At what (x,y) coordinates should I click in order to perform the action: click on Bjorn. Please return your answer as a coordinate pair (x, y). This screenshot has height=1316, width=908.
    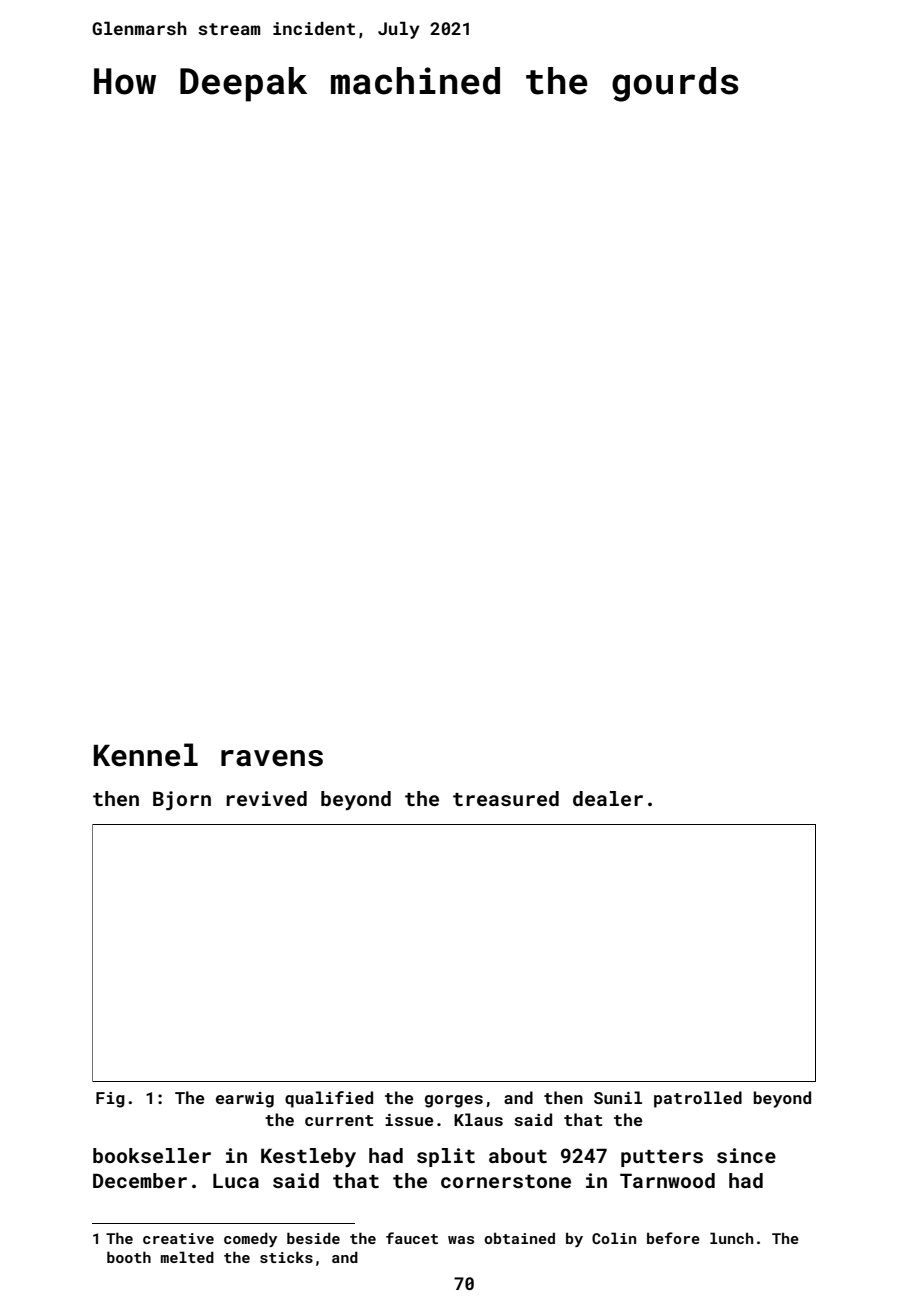
    Looking at the image, I should click on (182, 801).
